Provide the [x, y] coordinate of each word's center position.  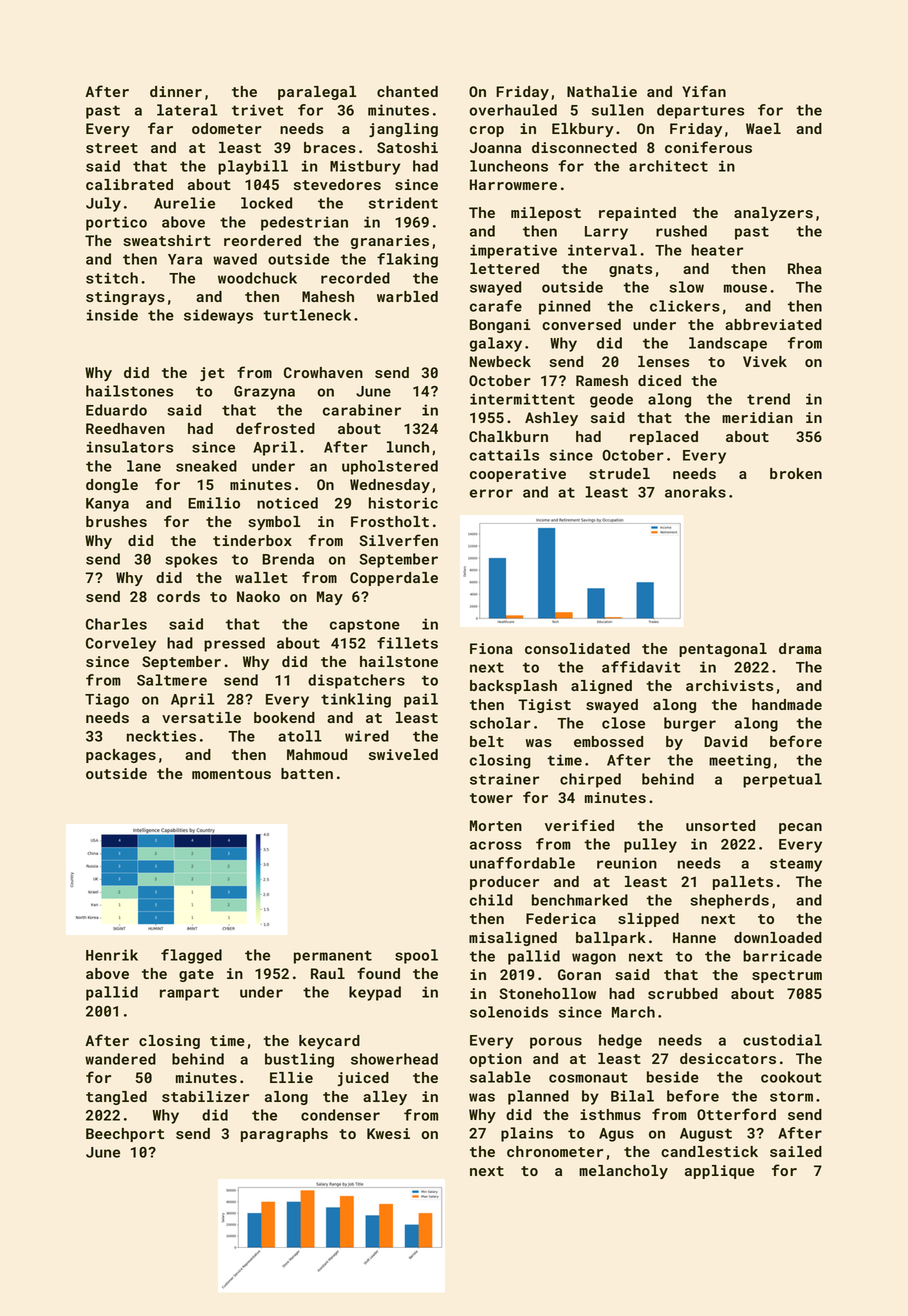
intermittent [522, 399]
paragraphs [284, 1135]
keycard [329, 1042]
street [112, 148]
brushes [116, 521]
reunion [627, 863]
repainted [637, 214]
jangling [403, 130]
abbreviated [773, 324]
